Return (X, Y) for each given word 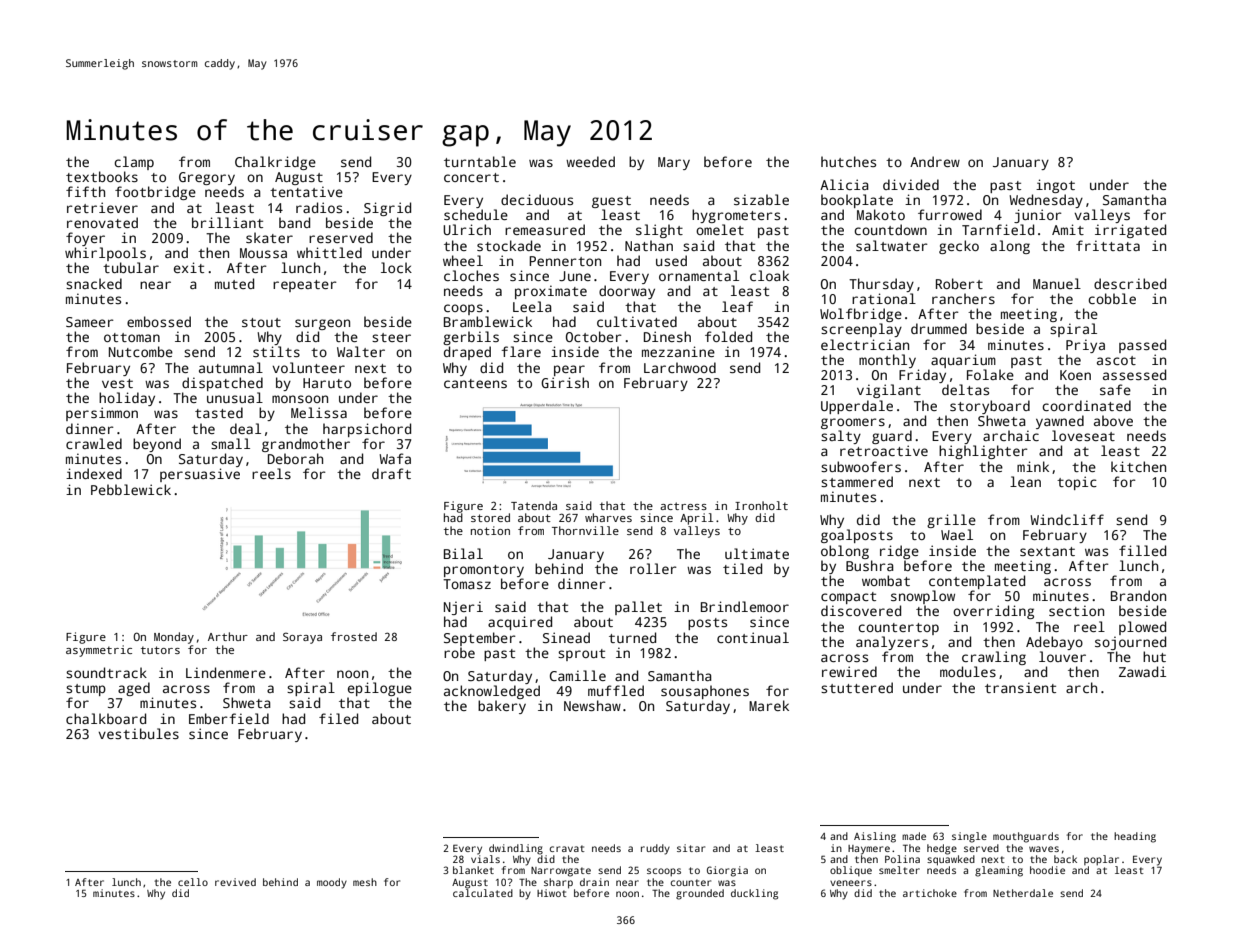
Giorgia (727, 871)
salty (841, 437)
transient (1020, 687)
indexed (94, 473)
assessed (1134, 374)
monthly (887, 361)
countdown (890, 229)
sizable (761, 199)
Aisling (875, 837)
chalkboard (106, 718)
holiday (127, 399)
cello (193, 882)
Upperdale (857, 407)
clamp (134, 163)
